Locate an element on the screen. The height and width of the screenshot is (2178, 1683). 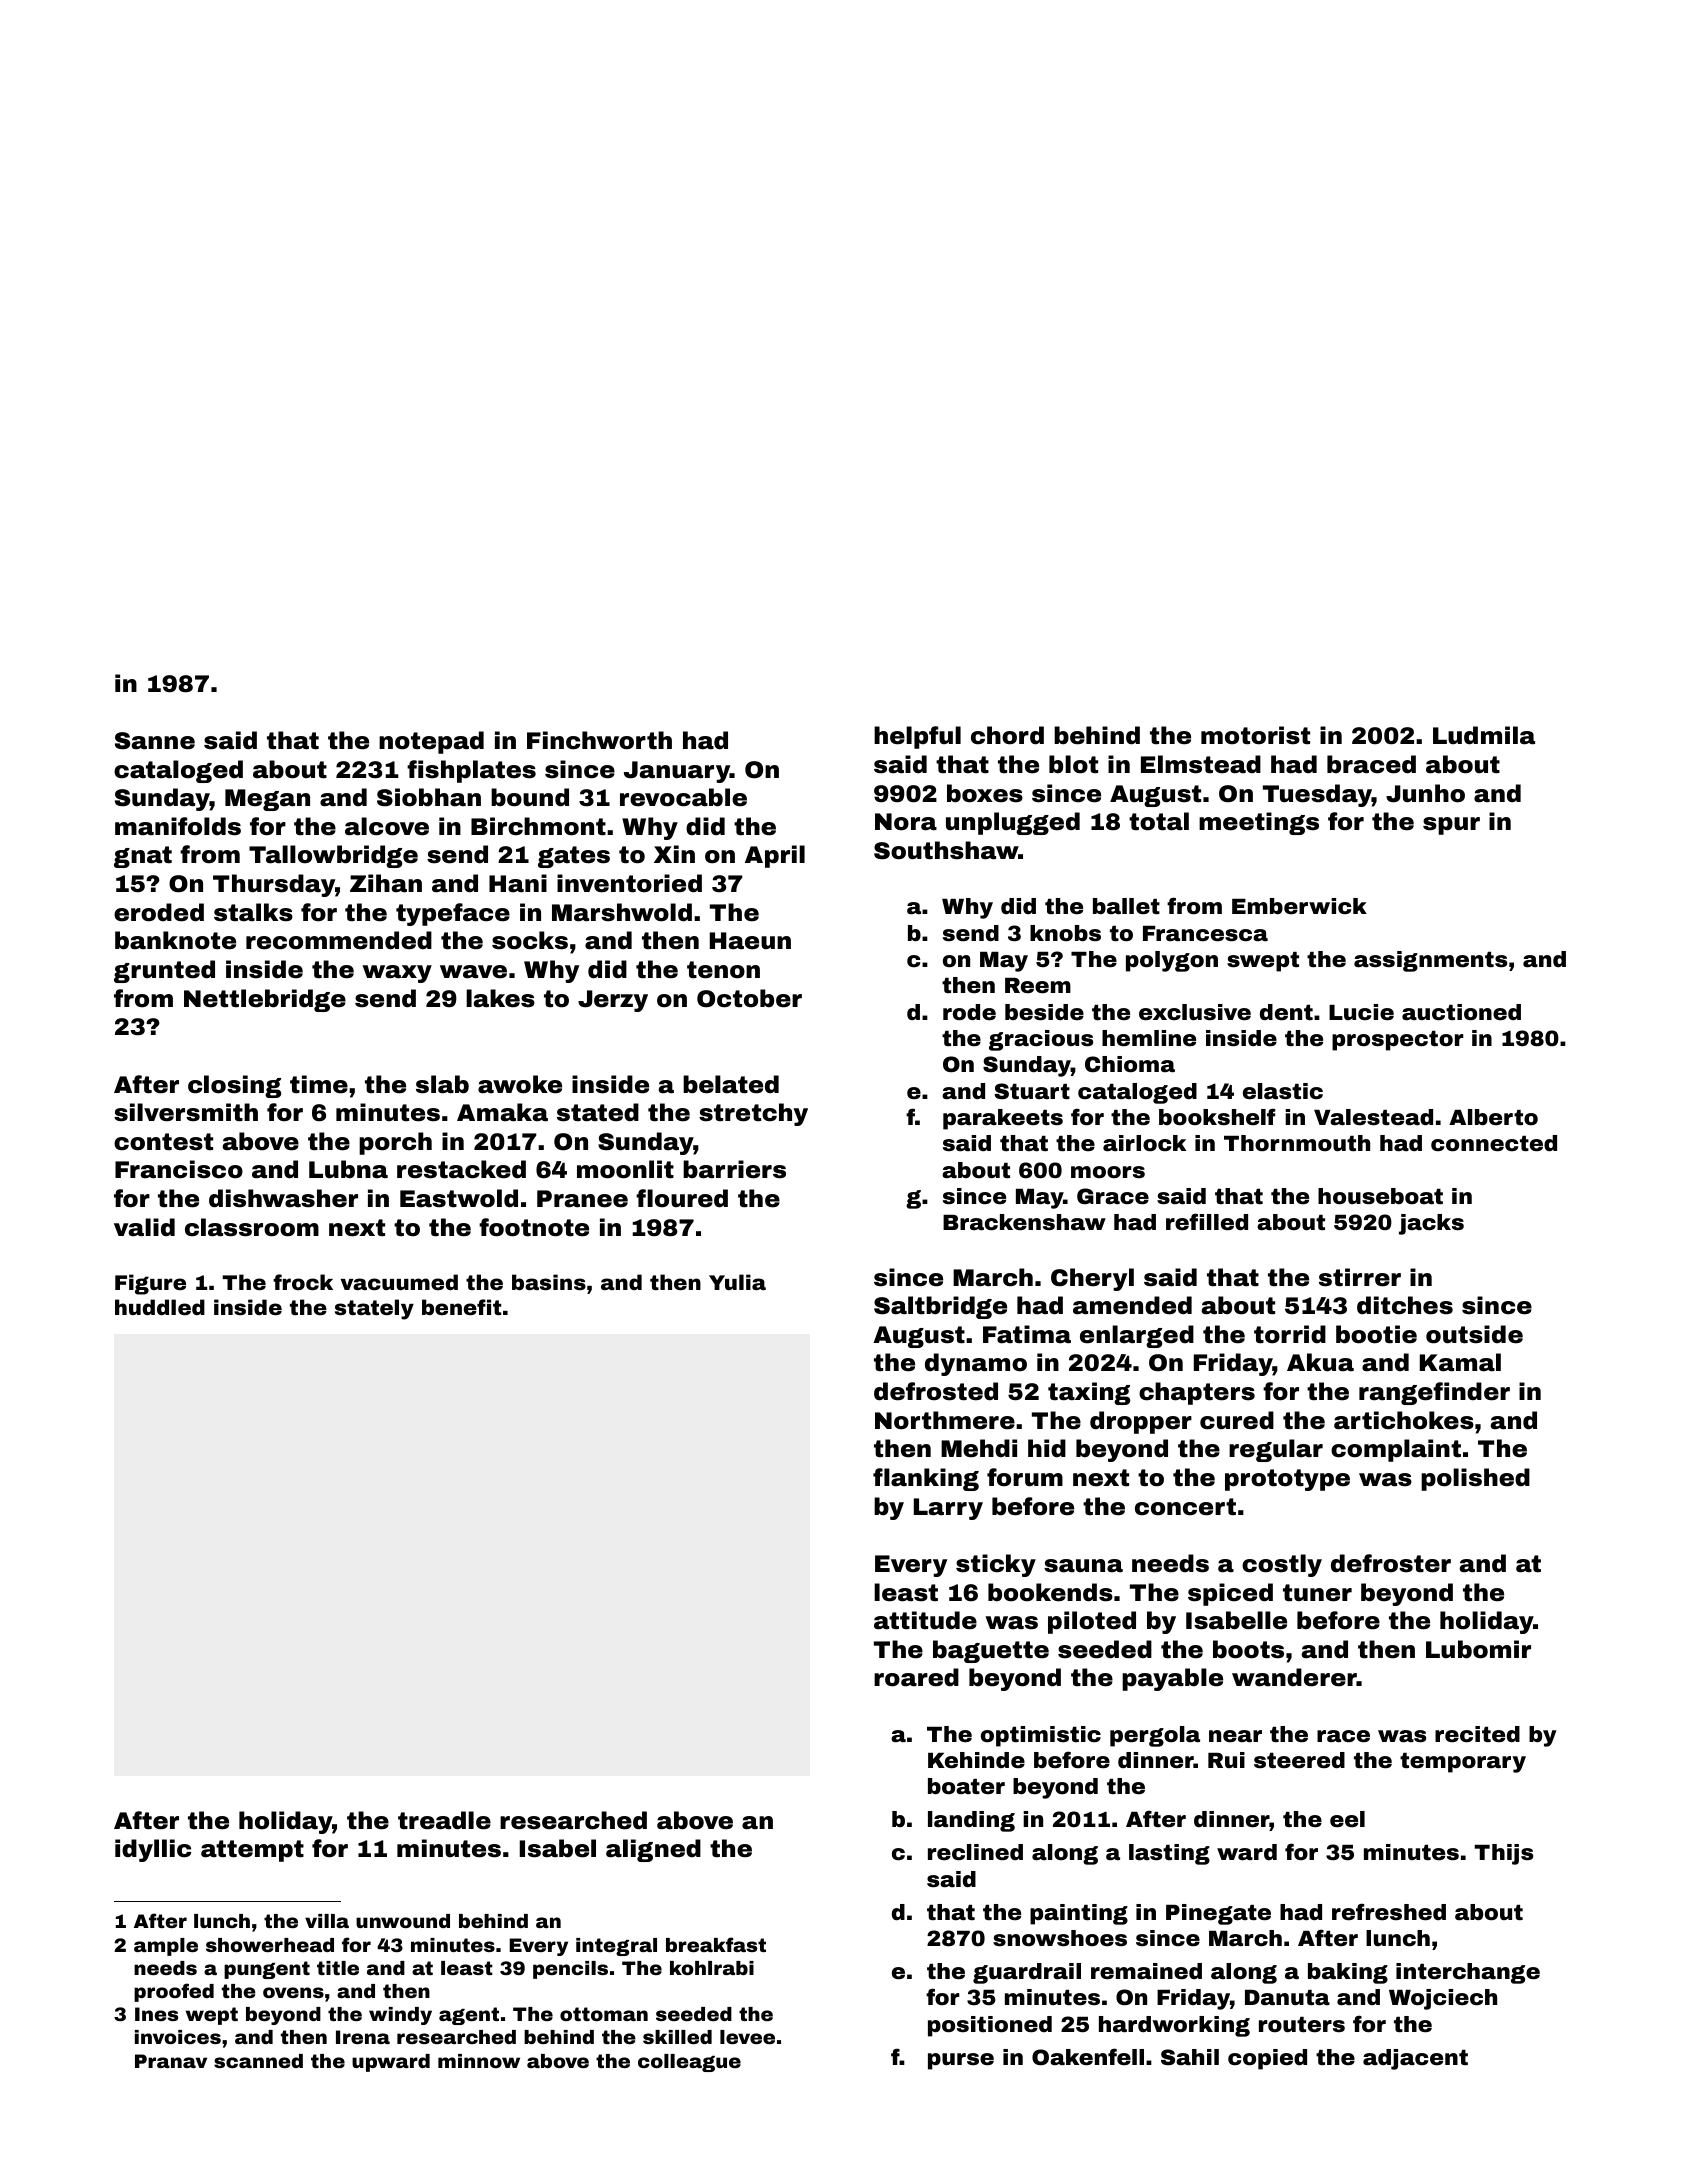
April is located at coordinates (775, 856).
